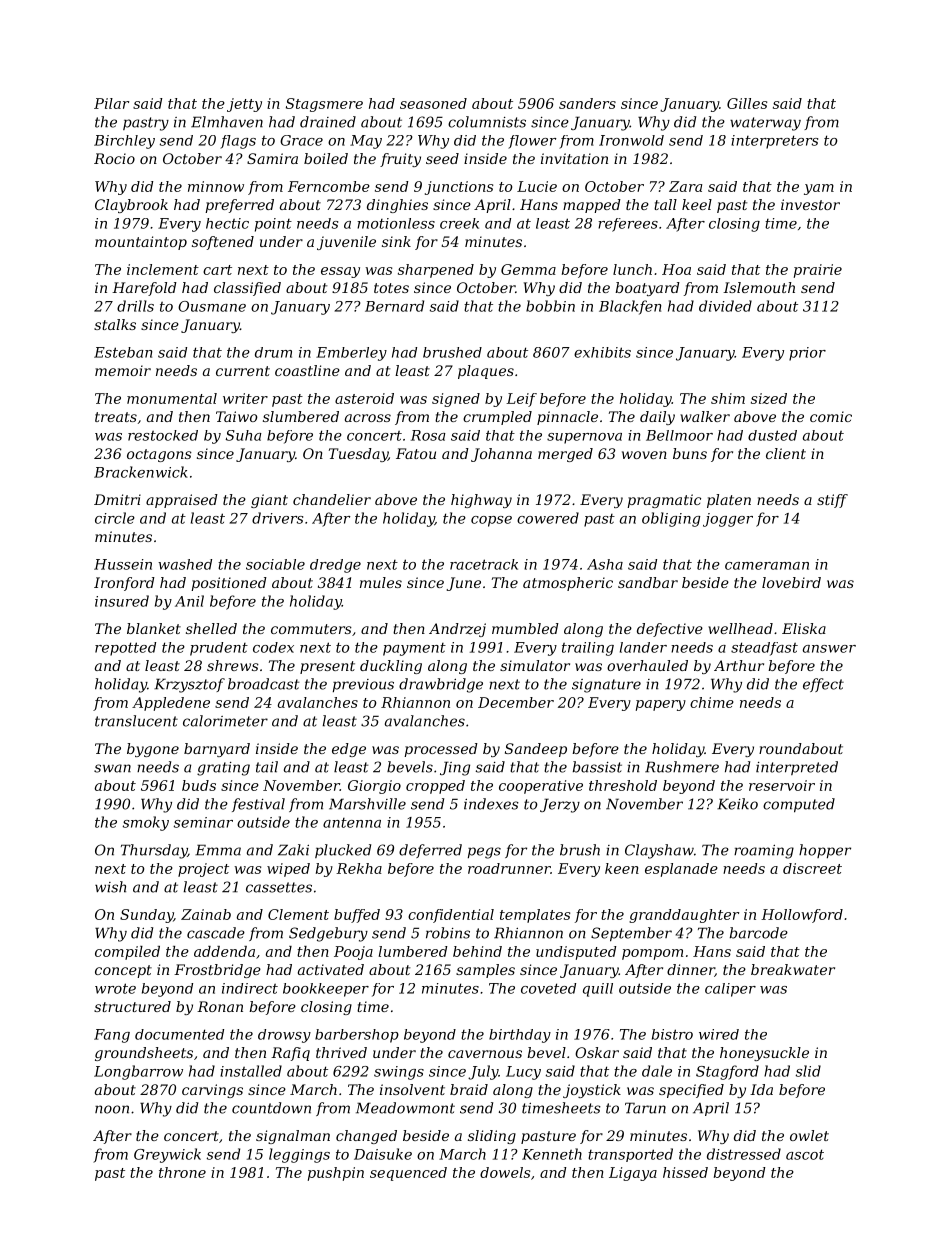 This screenshot has width=952, height=1233. I want to click on minnow, so click(216, 186).
